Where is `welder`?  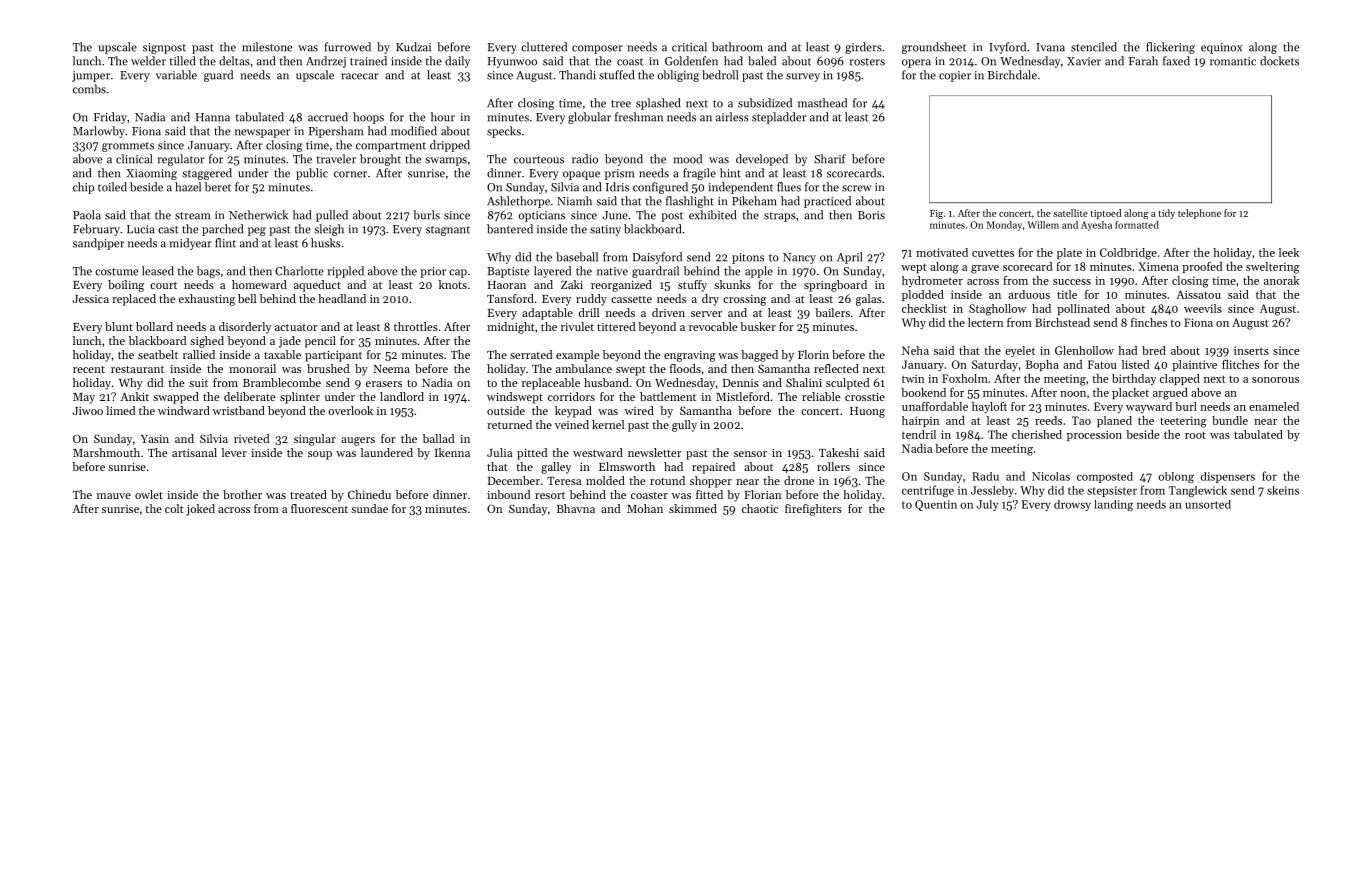 welder is located at coordinates (148, 61).
